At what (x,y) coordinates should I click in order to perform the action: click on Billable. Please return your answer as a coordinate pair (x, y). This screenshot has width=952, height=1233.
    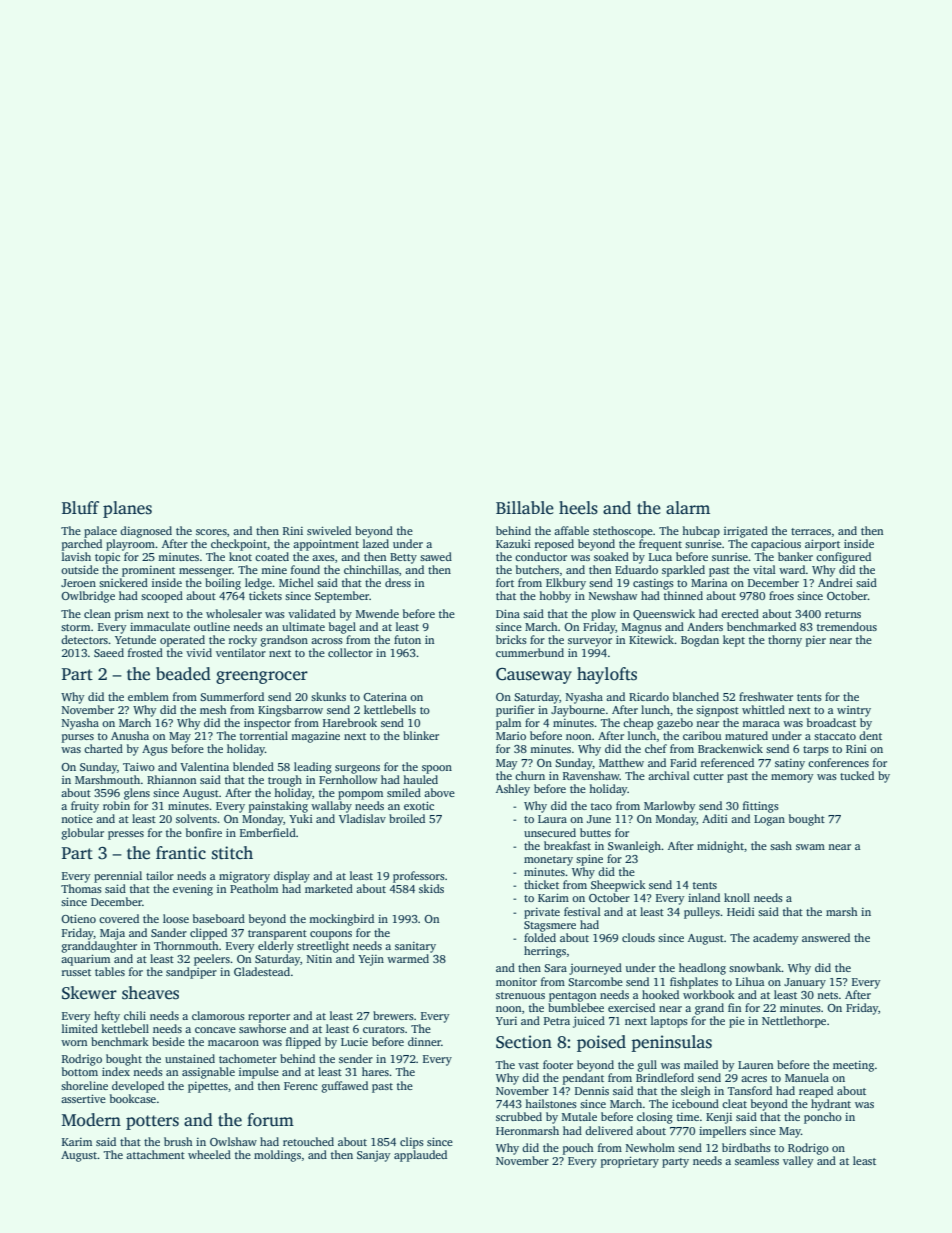
    Looking at the image, I should click on (525, 507).
